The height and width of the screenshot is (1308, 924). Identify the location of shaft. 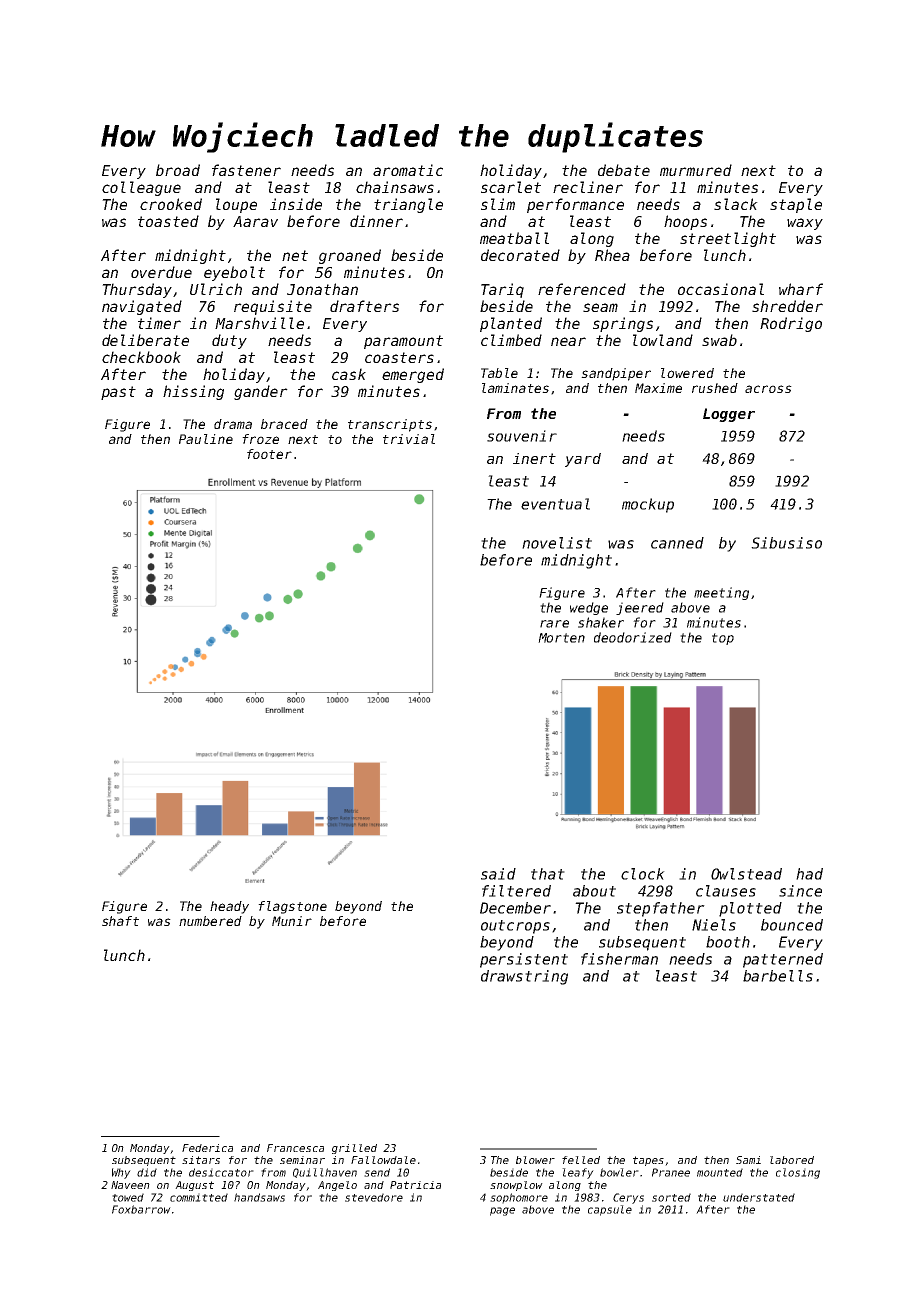
(120, 921).
